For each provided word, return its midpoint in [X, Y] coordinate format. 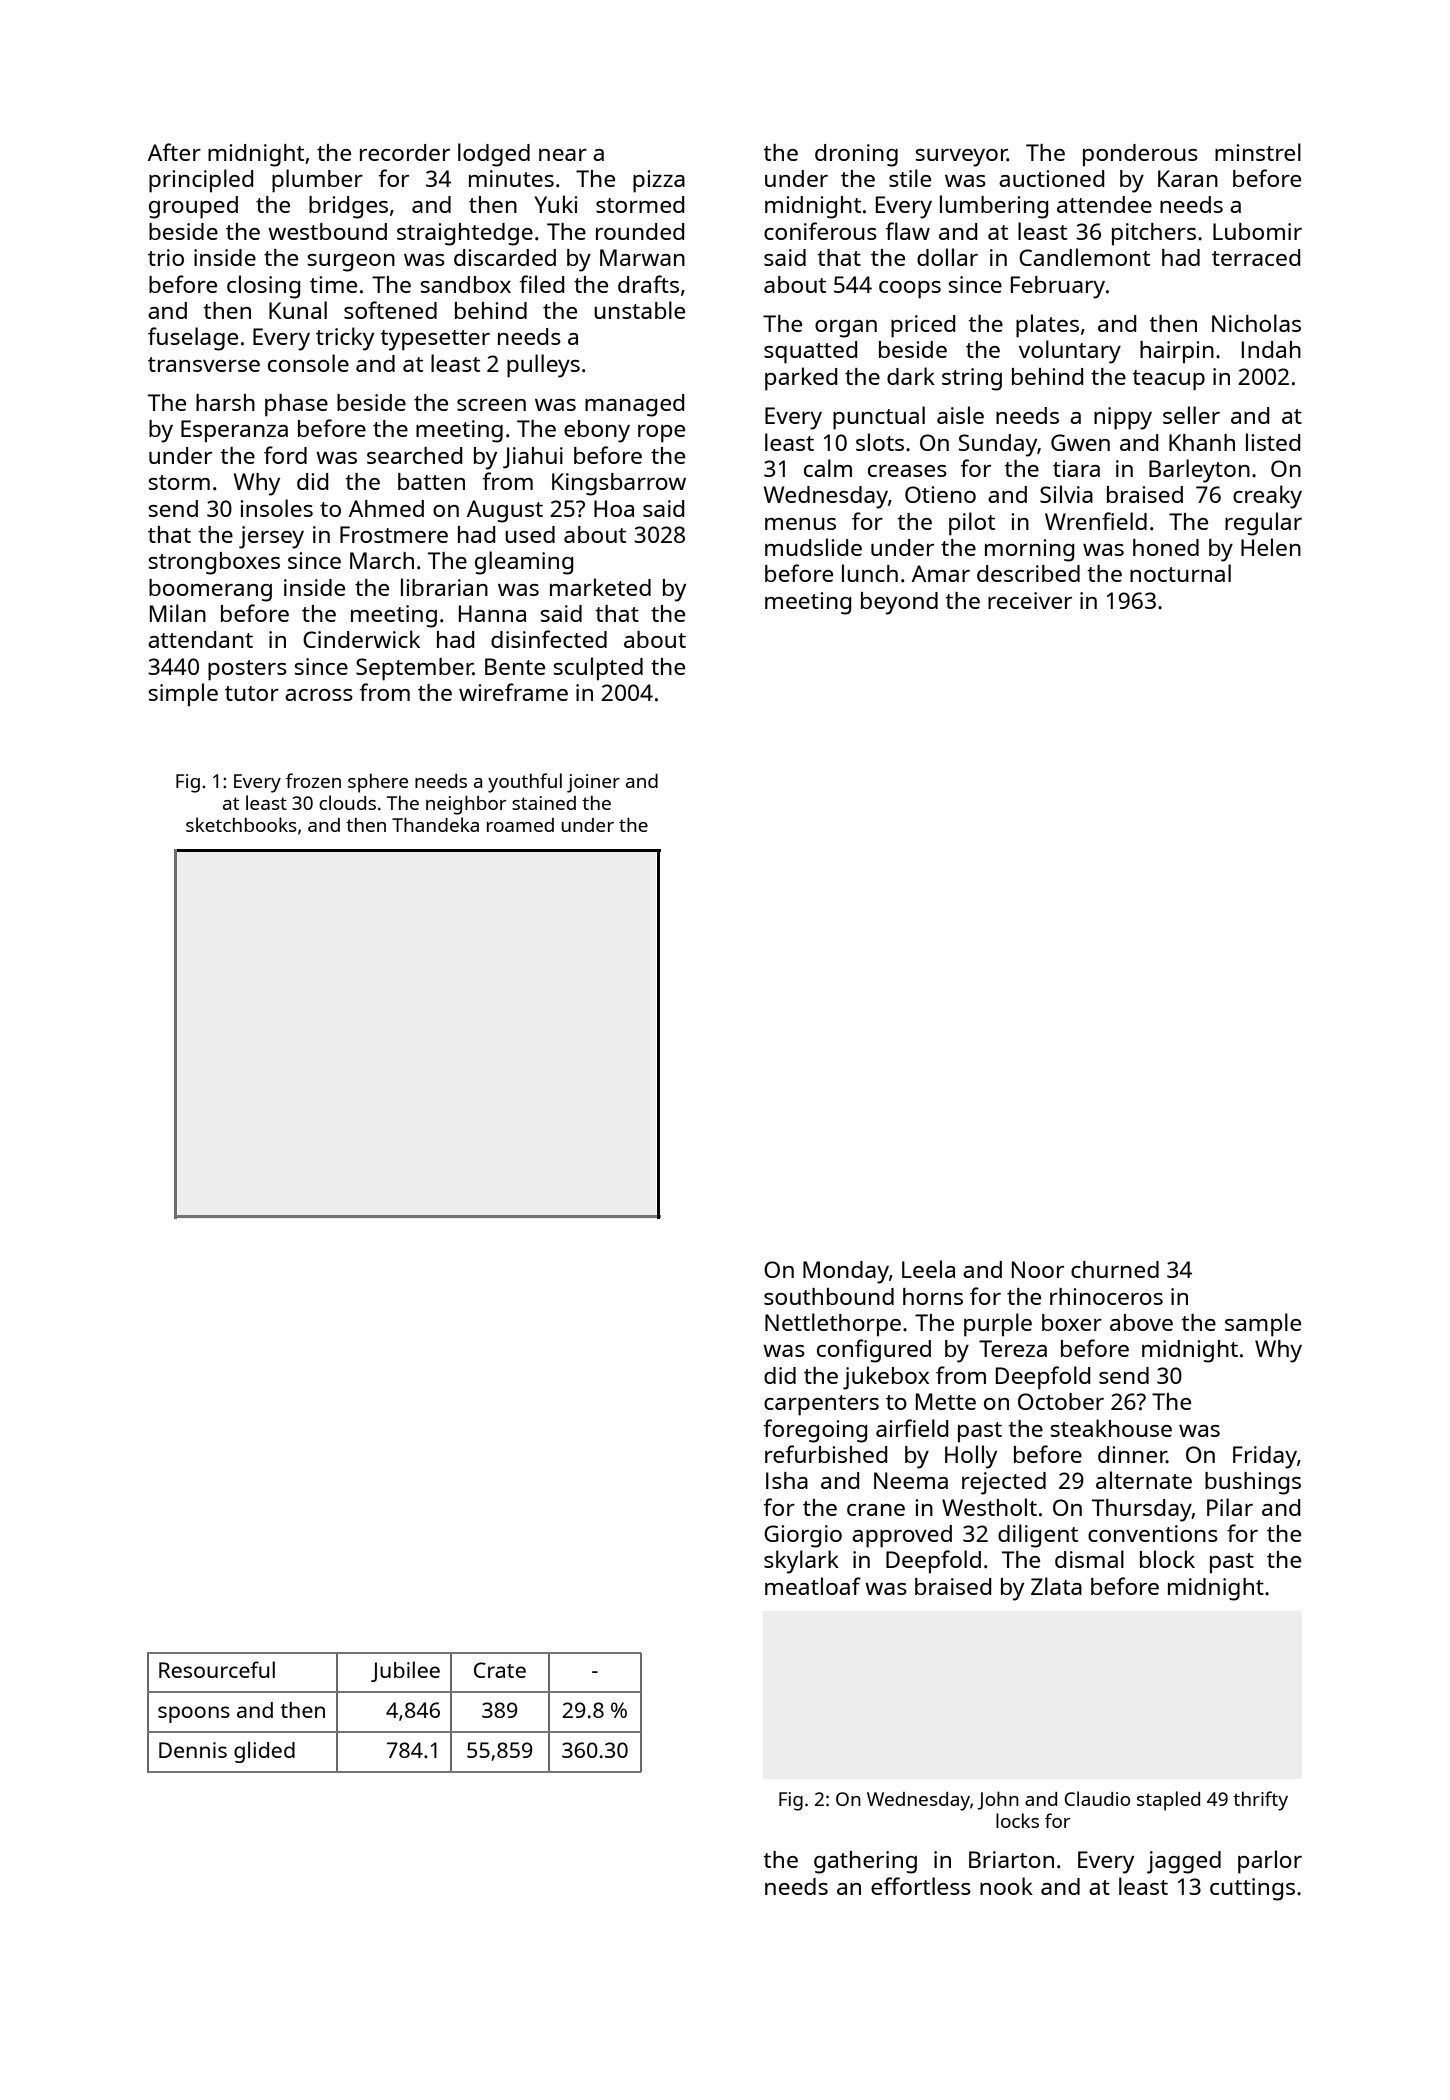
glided [264, 1752]
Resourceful [217, 1669]
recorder [405, 152]
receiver [1030, 600]
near [563, 155]
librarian [444, 587]
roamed [520, 825]
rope [661, 434]
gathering [865, 1862]
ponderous [1140, 155]
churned [1115, 1269]
